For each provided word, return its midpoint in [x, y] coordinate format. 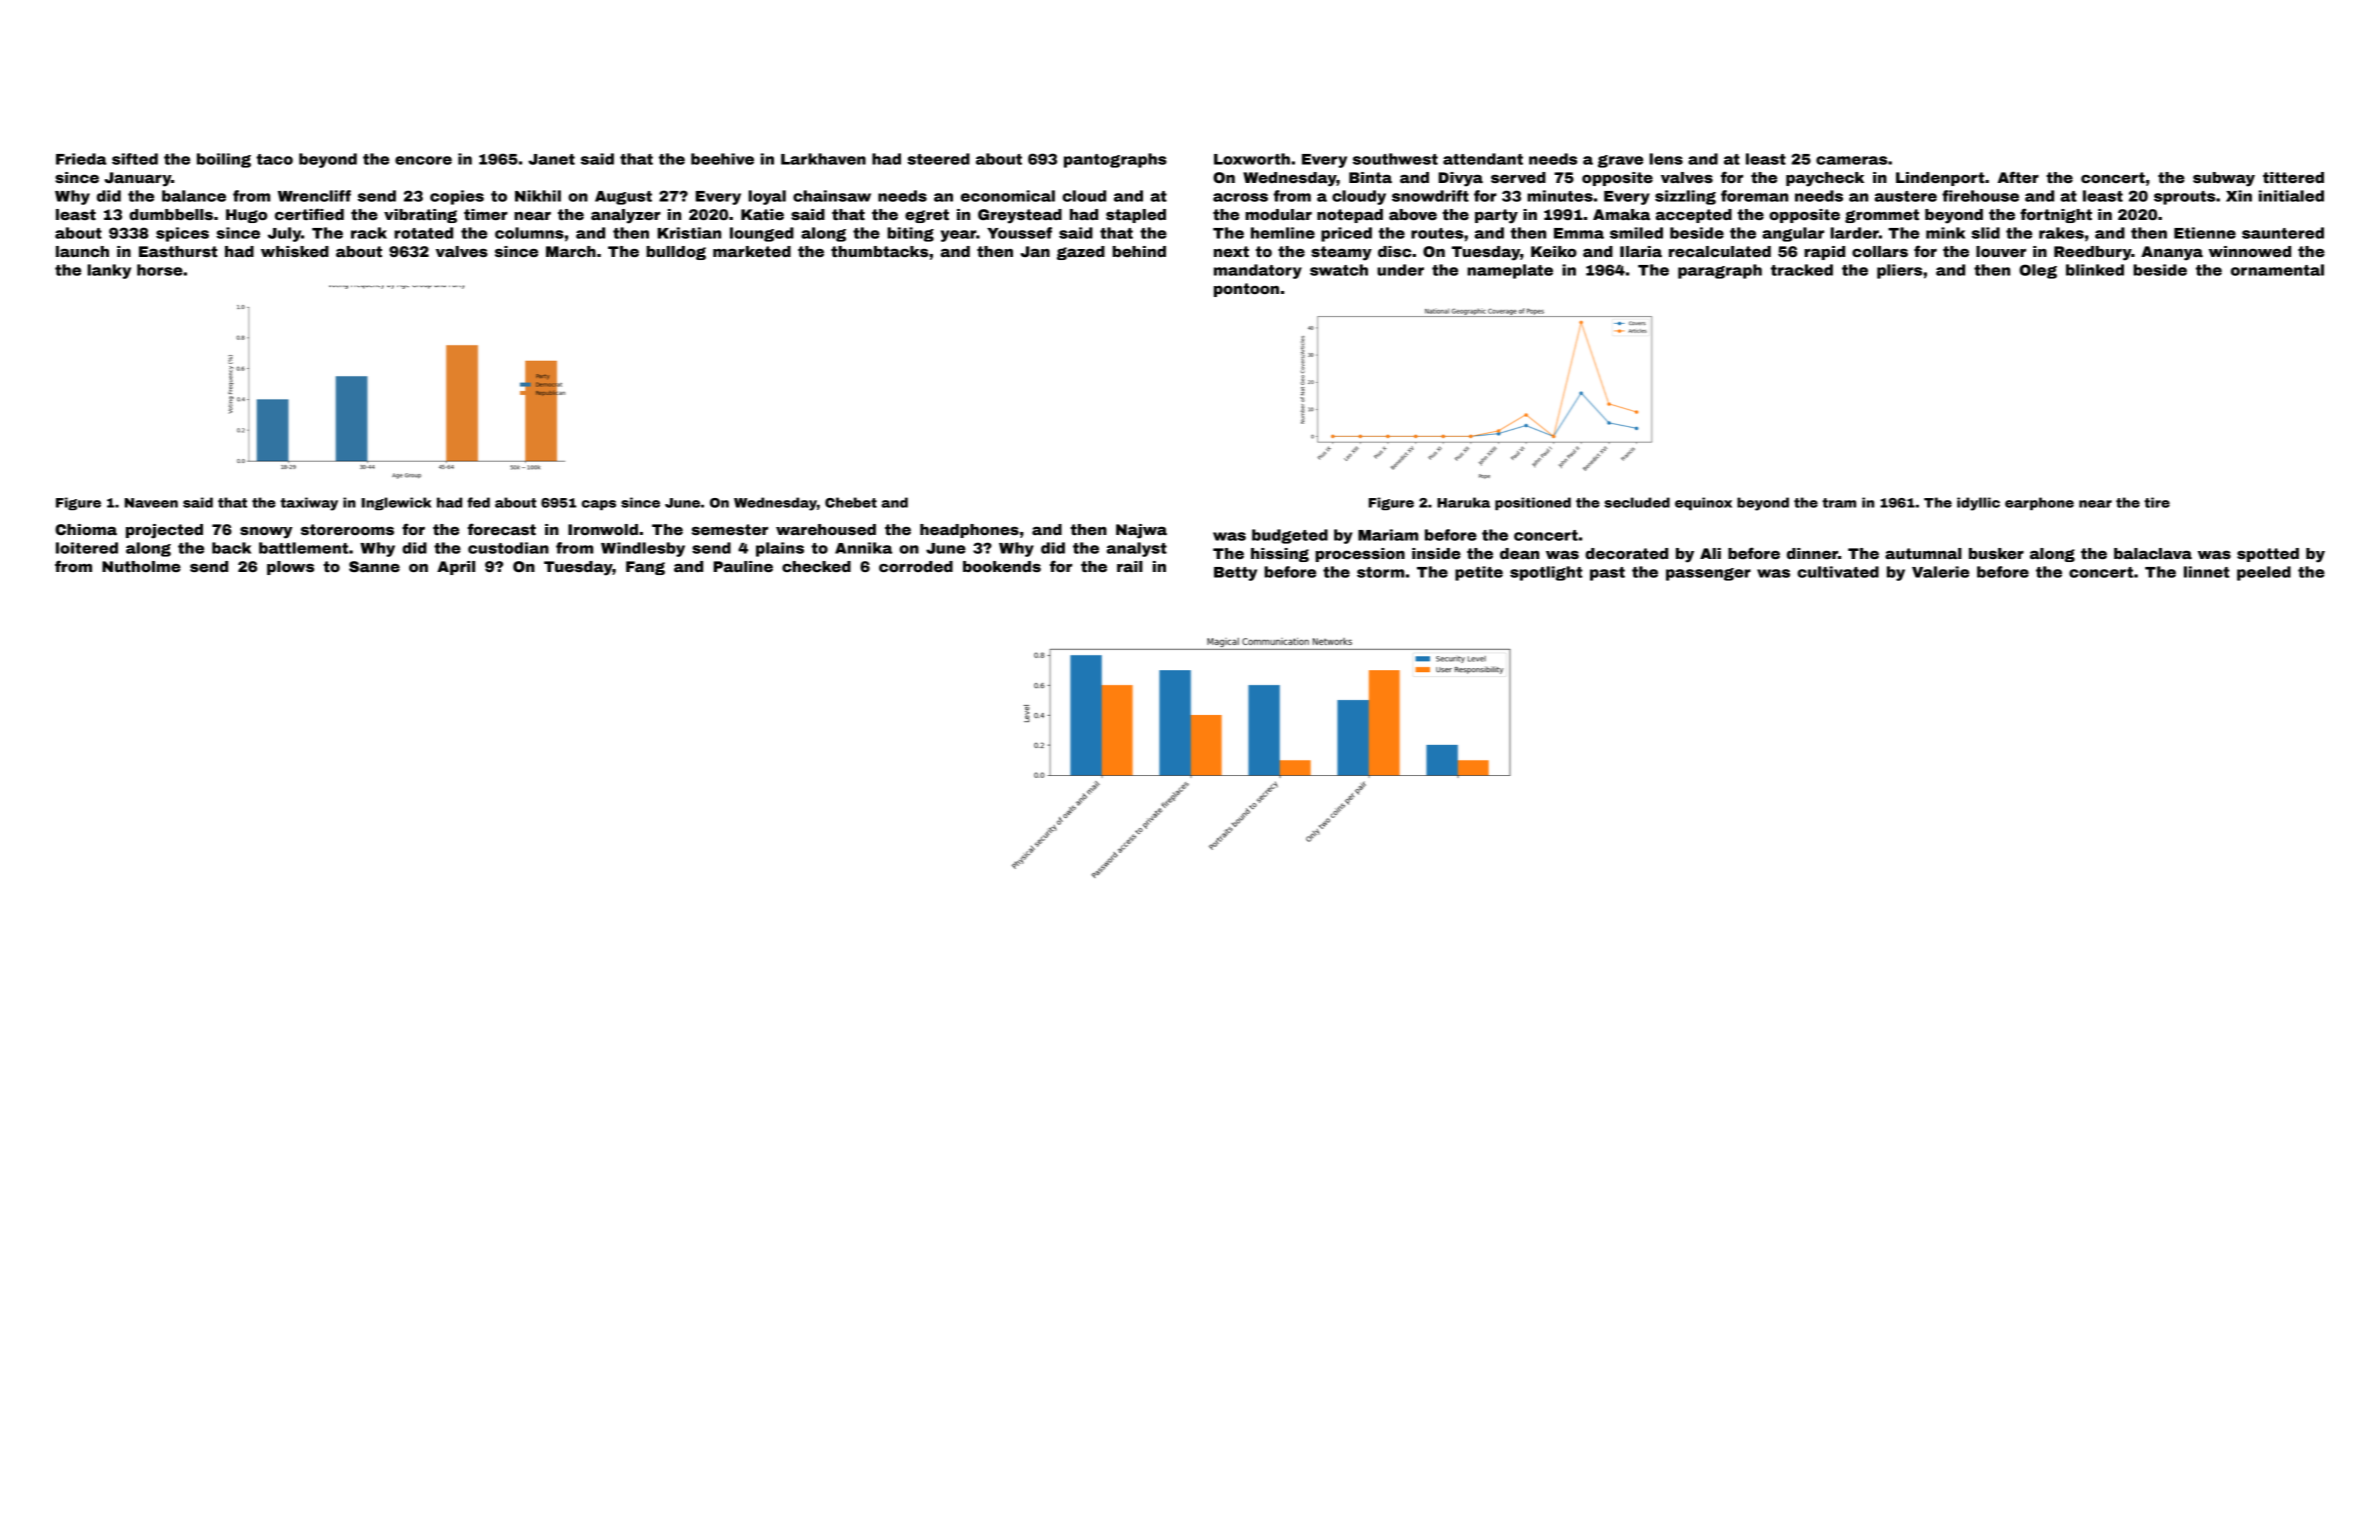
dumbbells [171, 214]
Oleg [2038, 271]
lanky [109, 271]
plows [290, 568]
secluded [1637, 502]
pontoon [1246, 290]
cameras [1851, 160]
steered [938, 159]
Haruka [1463, 502]
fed [478, 502]
